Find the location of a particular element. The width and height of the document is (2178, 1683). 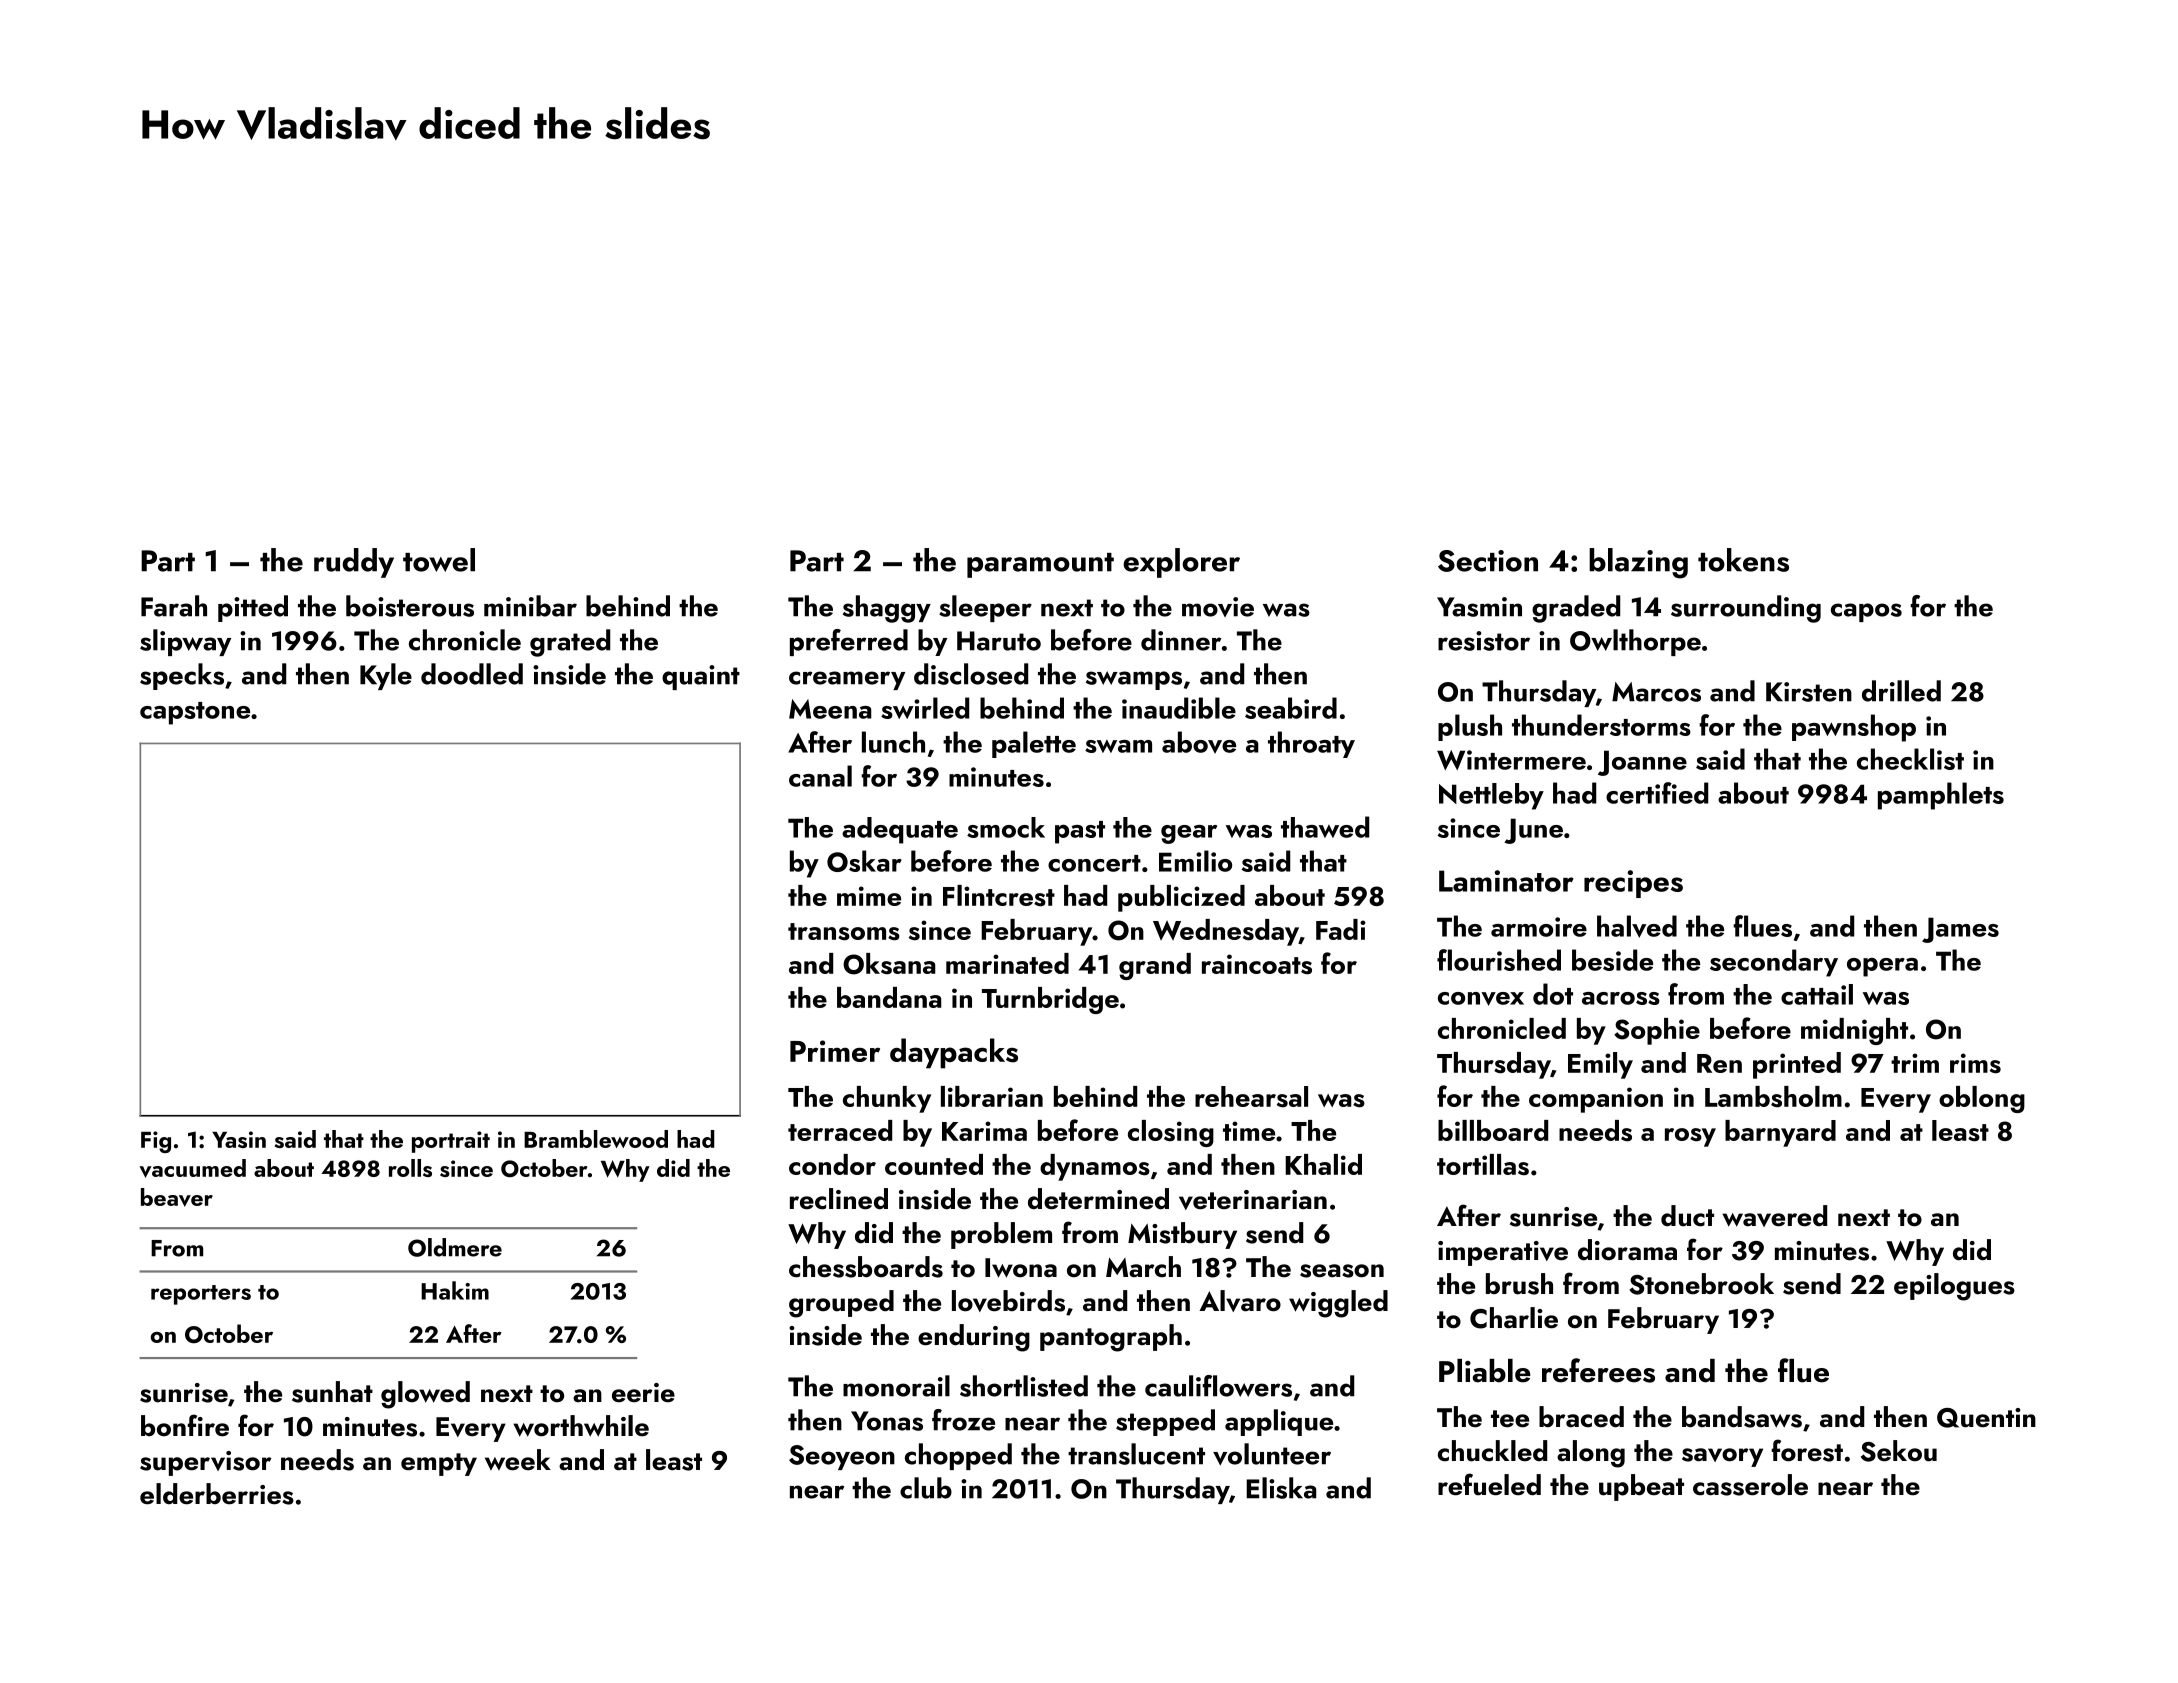

mime is located at coordinates (869, 896).
